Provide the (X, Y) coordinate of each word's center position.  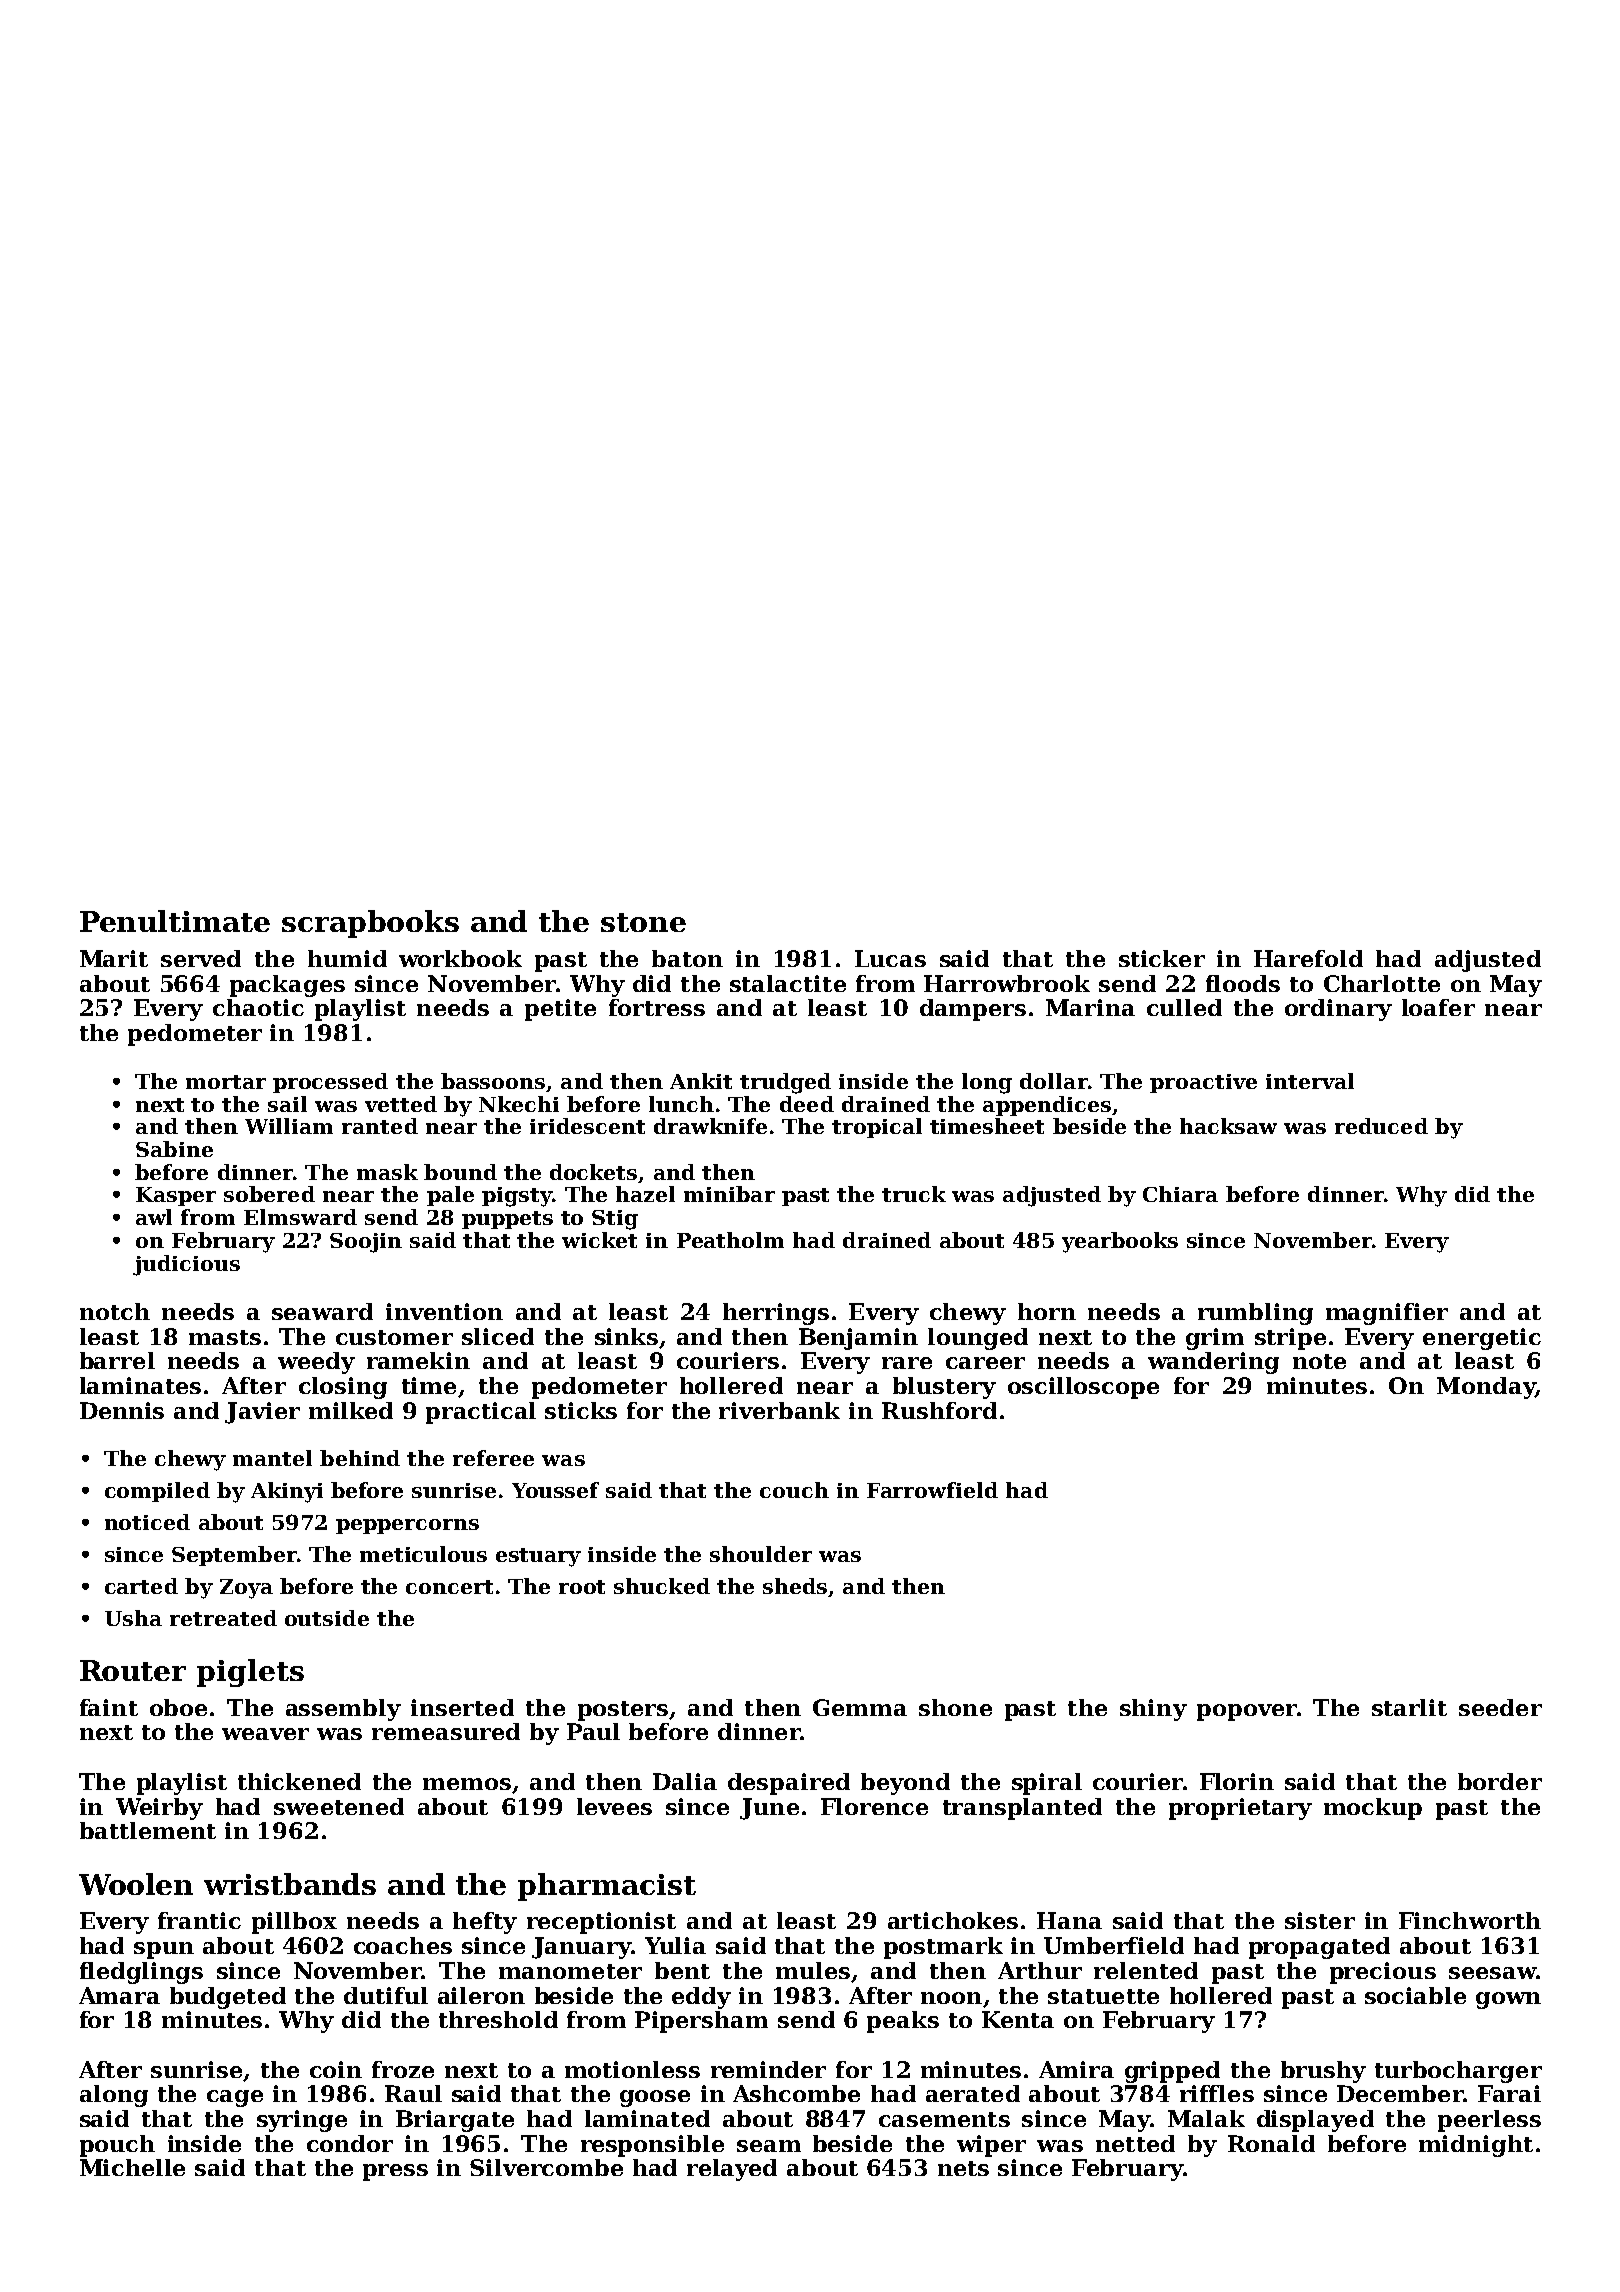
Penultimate (175, 921)
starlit (1409, 1707)
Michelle (132, 2167)
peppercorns (407, 1526)
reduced (1381, 1126)
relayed (732, 2170)
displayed (1315, 2121)
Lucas (890, 958)
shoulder (761, 1554)
